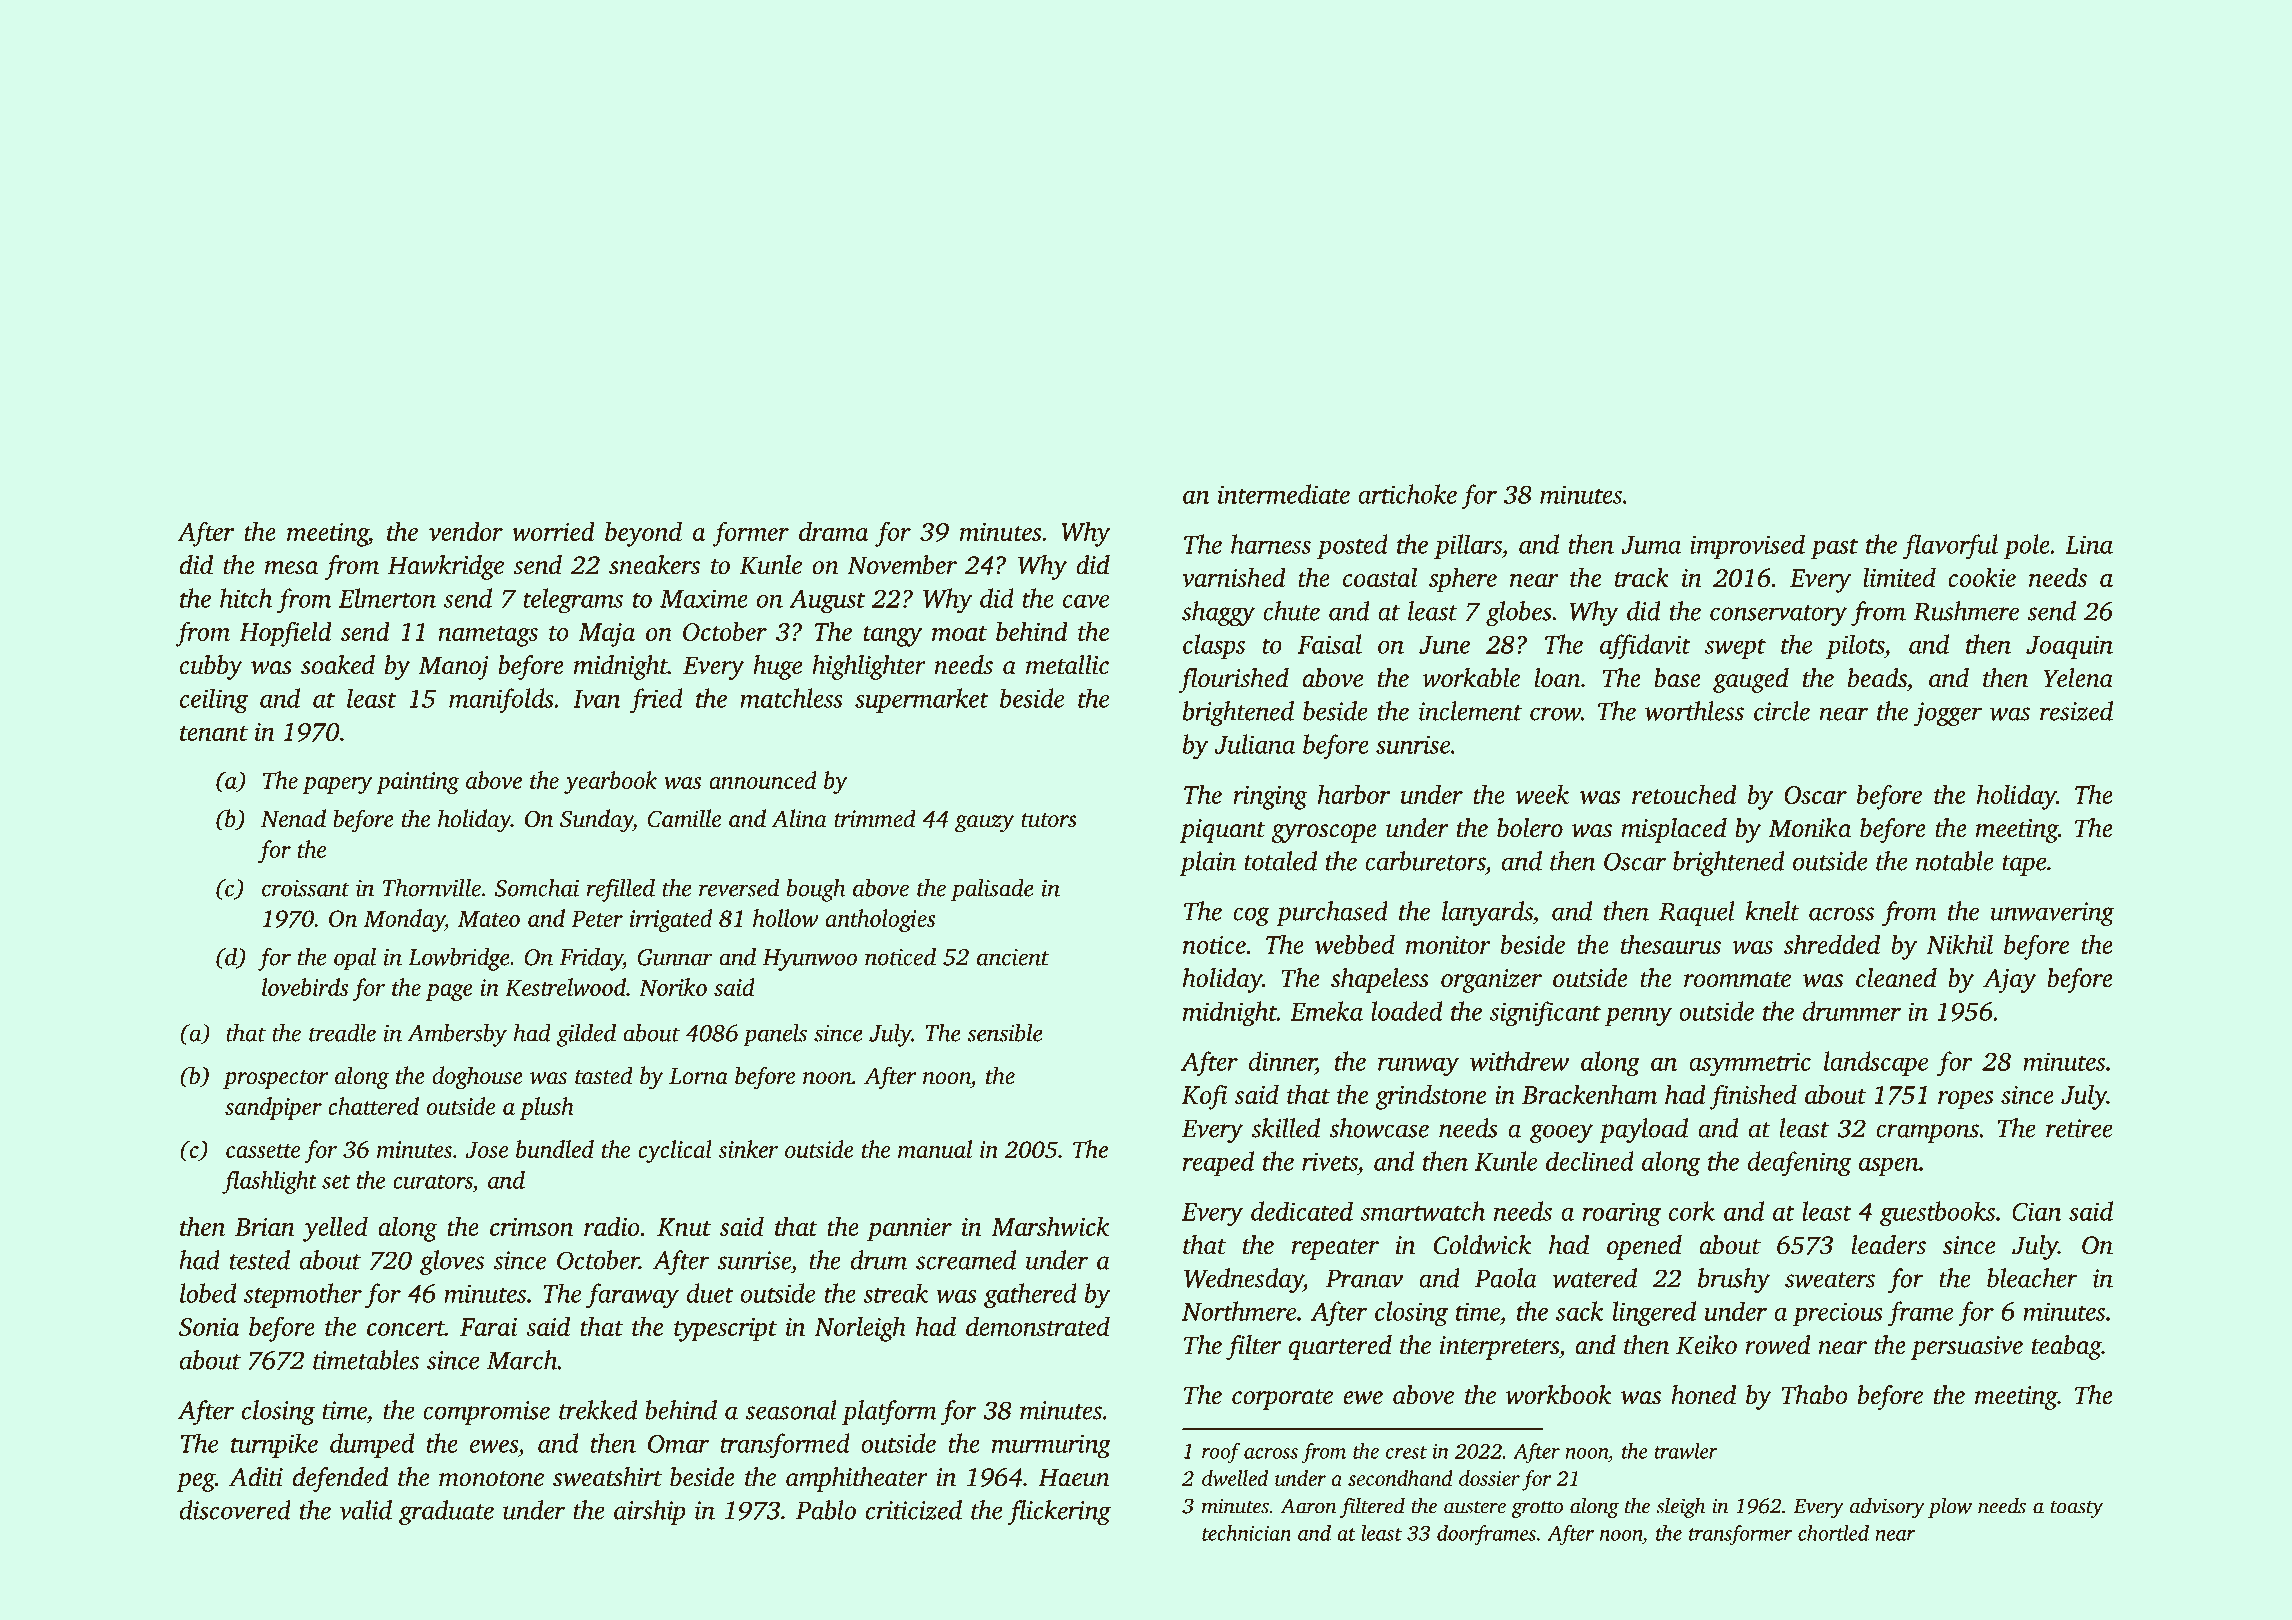  What do you see at coordinates (1876, 1063) in the image?
I see `landscape` at bounding box center [1876, 1063].
